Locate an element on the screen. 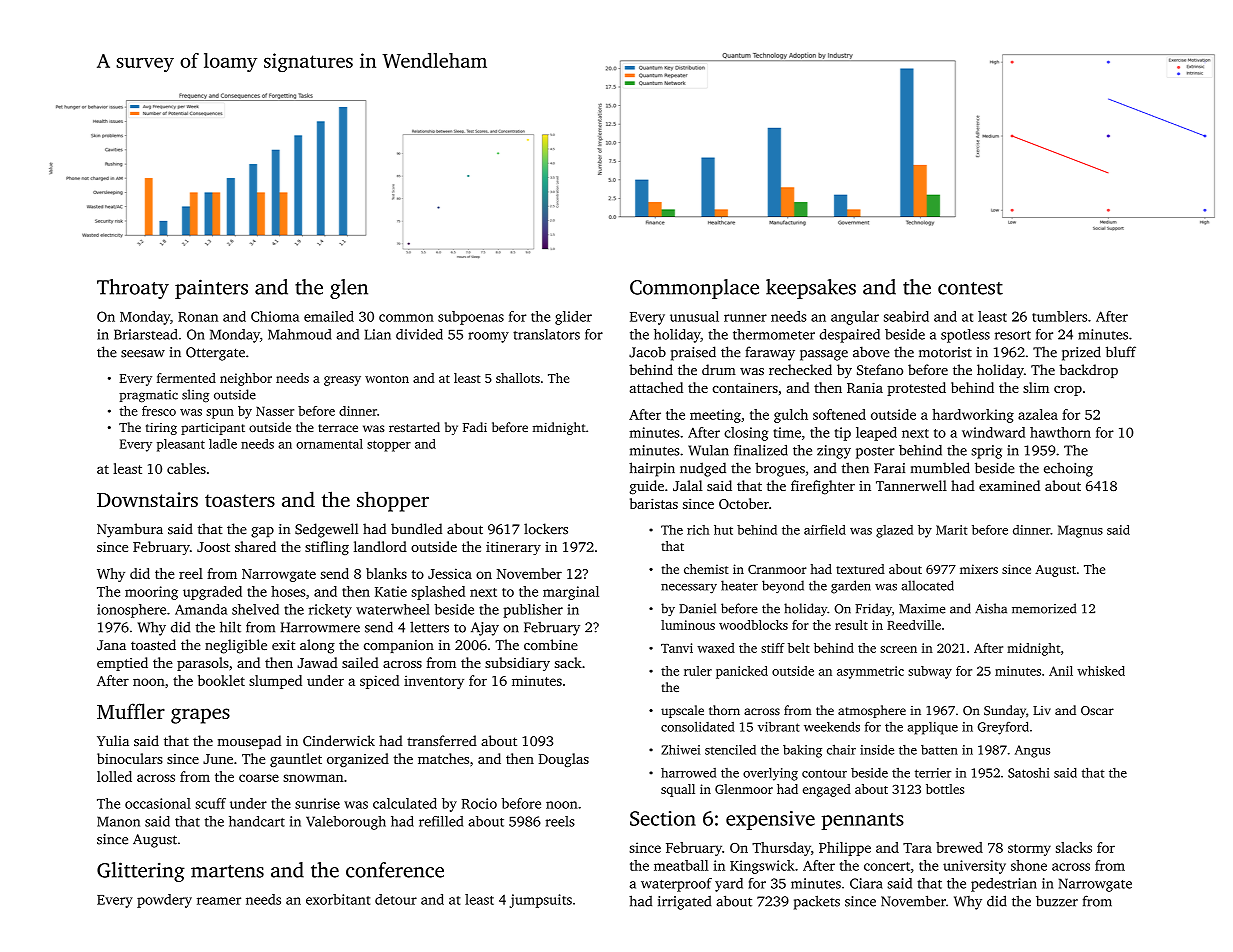  stifling is located at coordinates (327, 548).
